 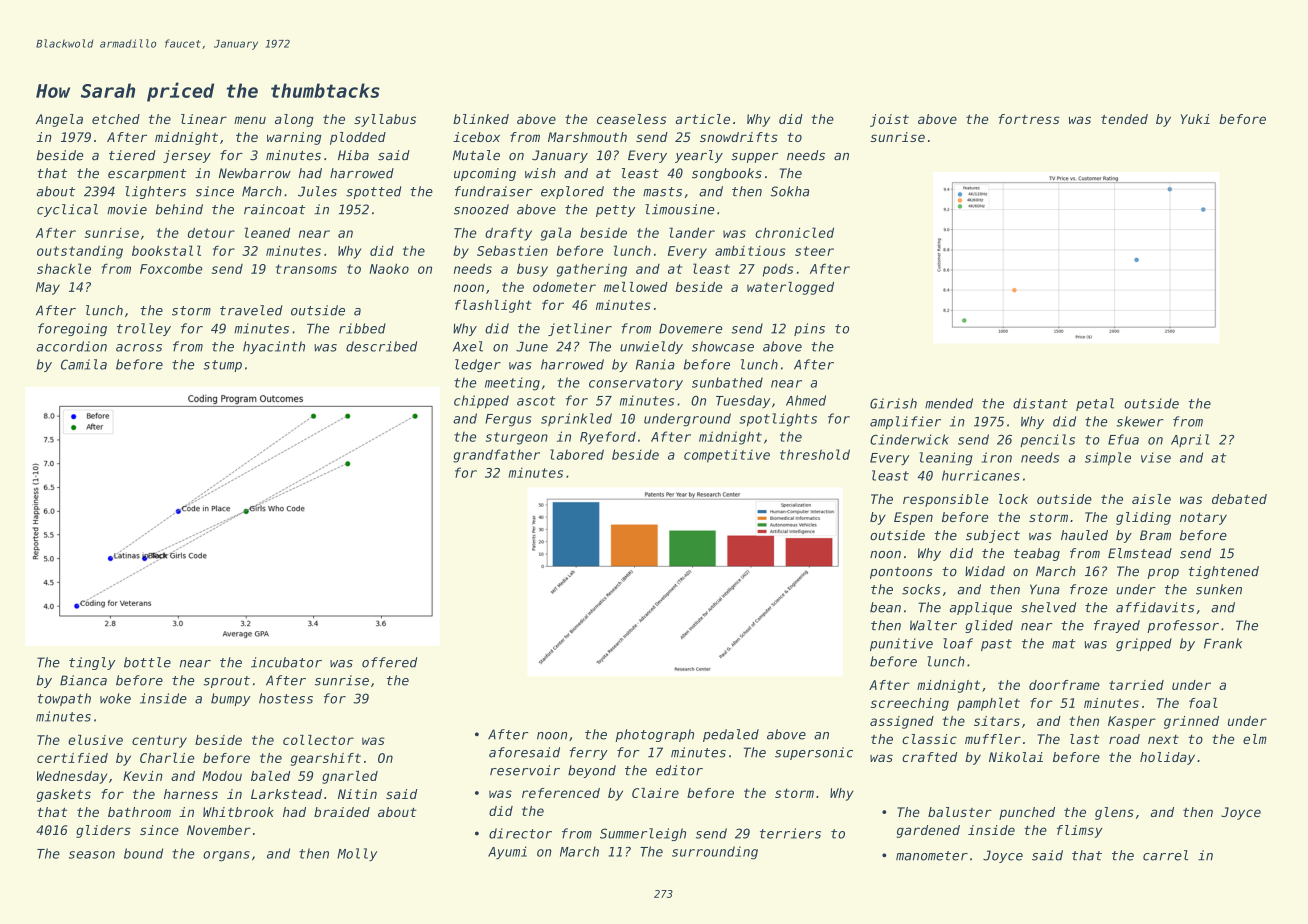 What do you see at coordinates (1165, 855) in the screenshot?
I see `carrel` at bounding box center [1165, 855].
